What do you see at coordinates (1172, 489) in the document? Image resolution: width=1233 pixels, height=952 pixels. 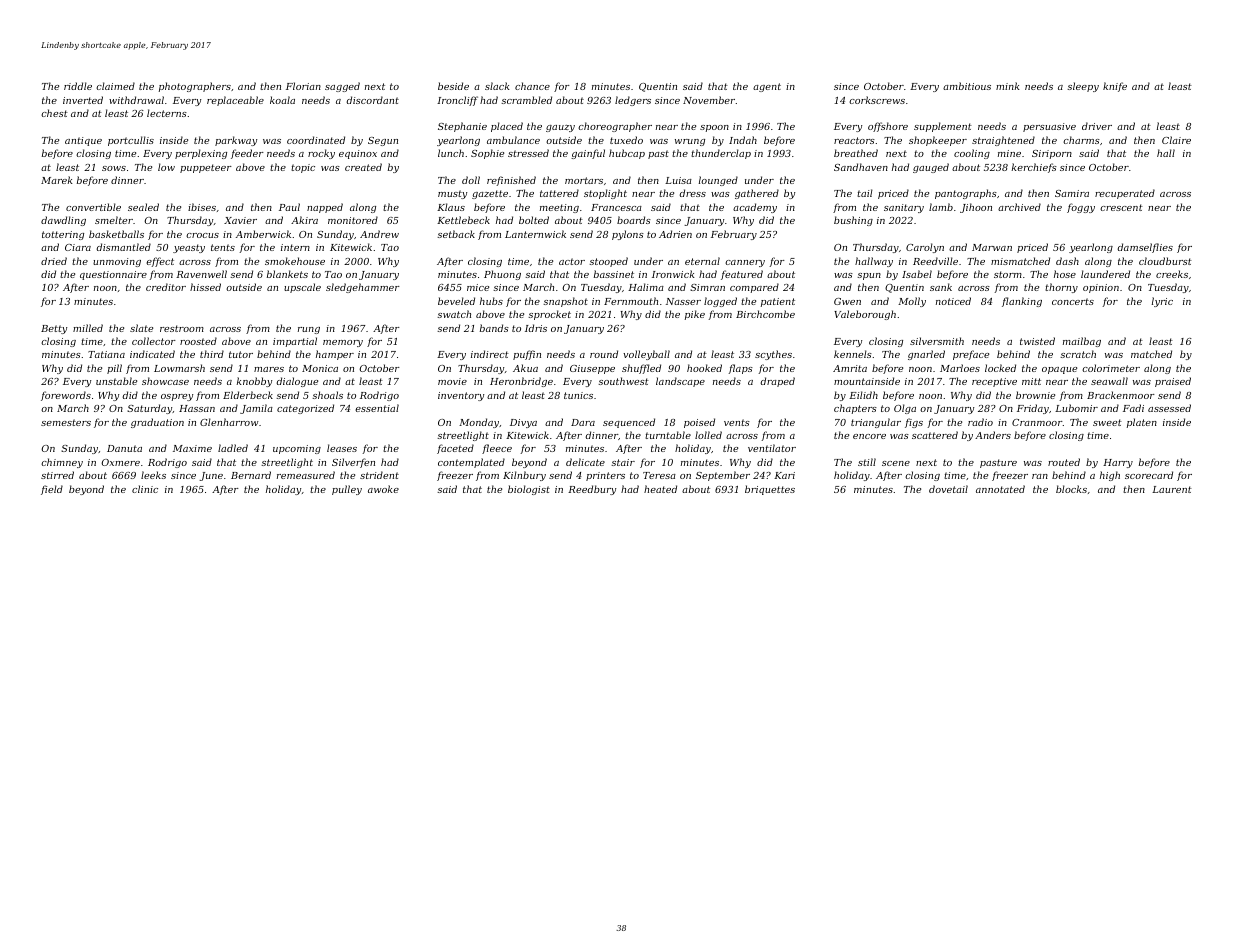 I see `Laurent` at bounding box center [1172, 489].
